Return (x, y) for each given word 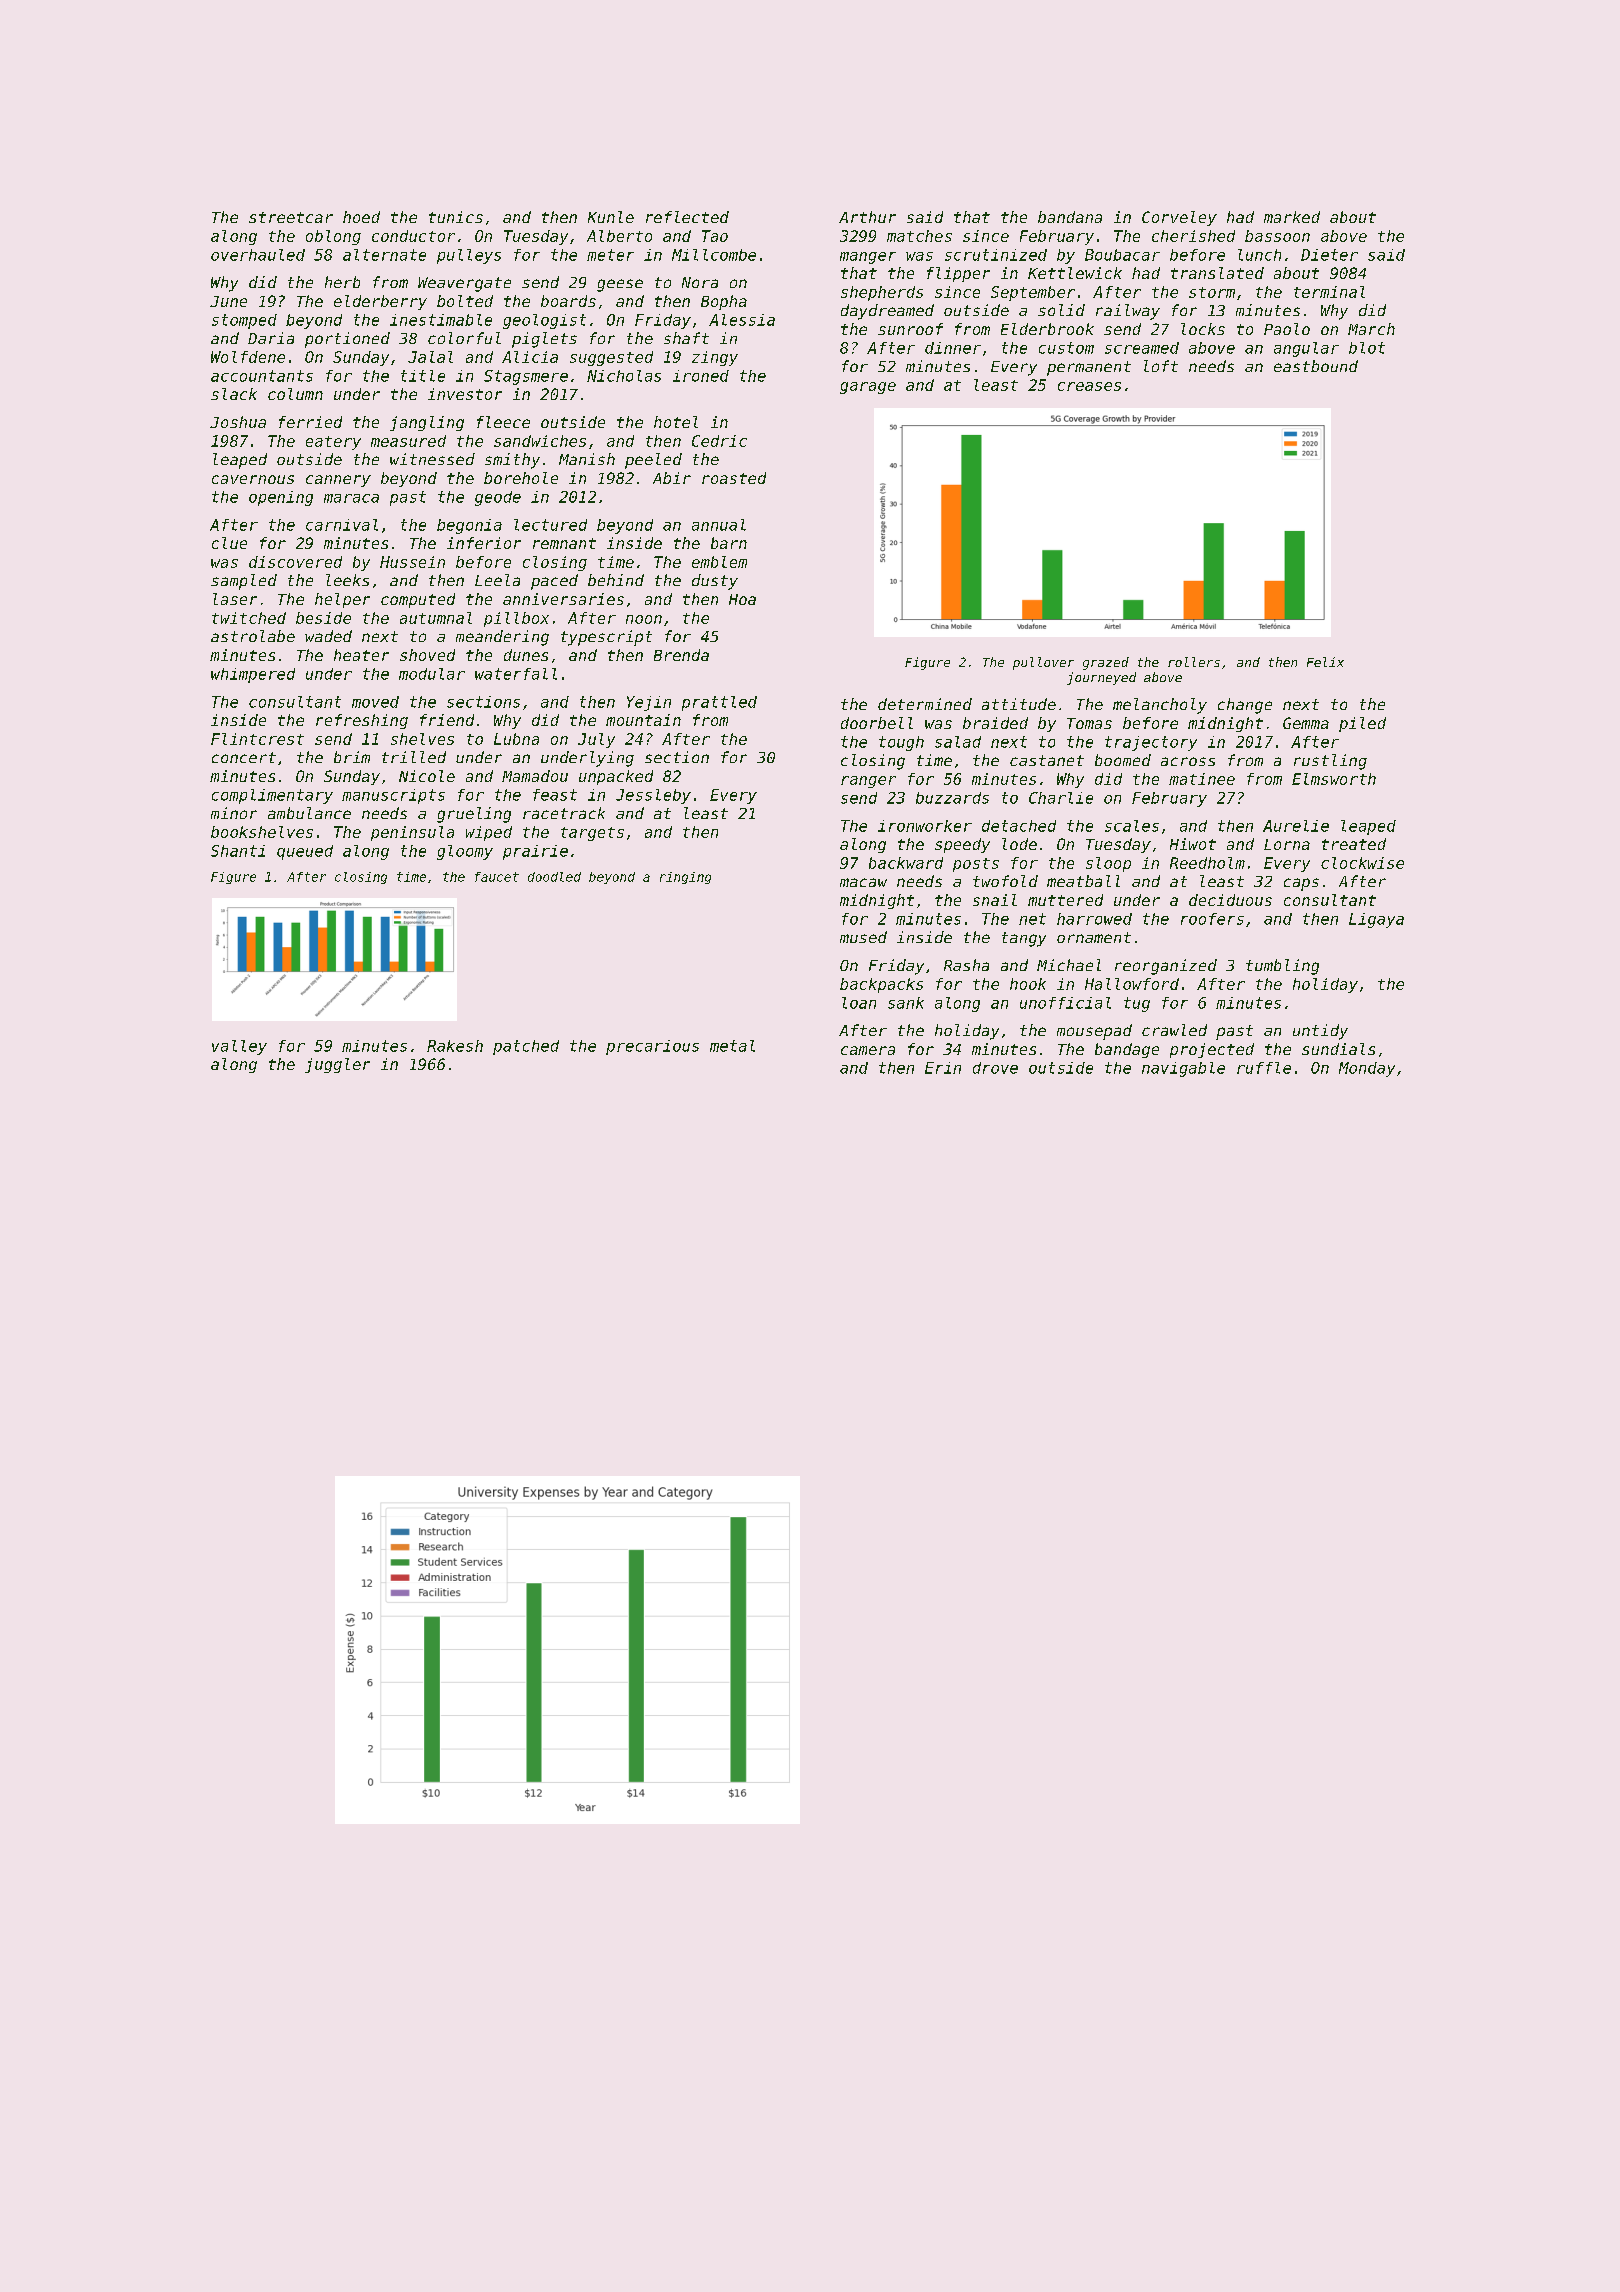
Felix (1325, 662)
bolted (465, 301)
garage (868, 388)
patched (526, 1047)
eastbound (1316, 366)
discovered (295, 562)
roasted (734, 478)
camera (868, 1050)
